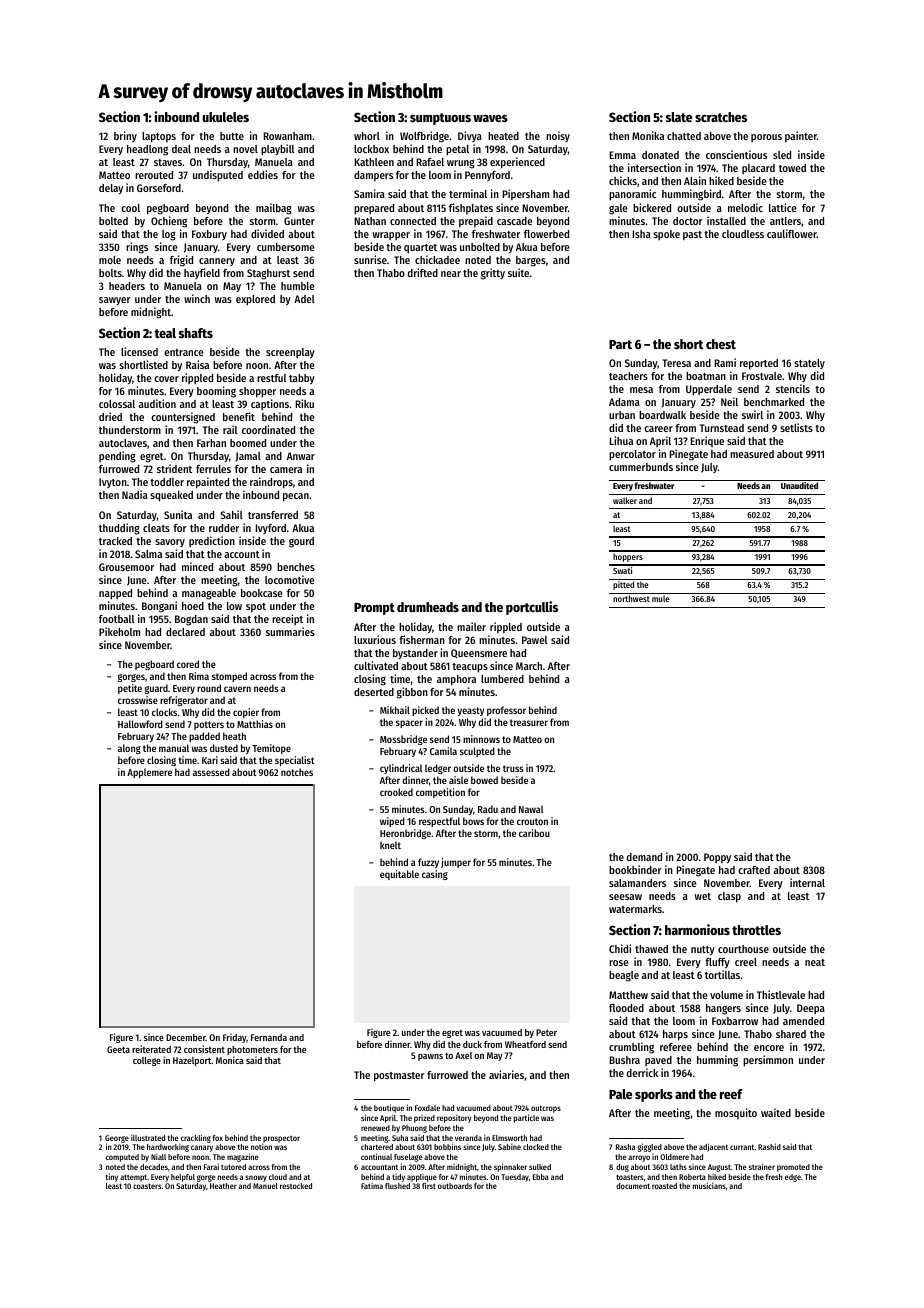 The height and width of the page is (1308, 924). I want to click on minced, so click(197, 566).
